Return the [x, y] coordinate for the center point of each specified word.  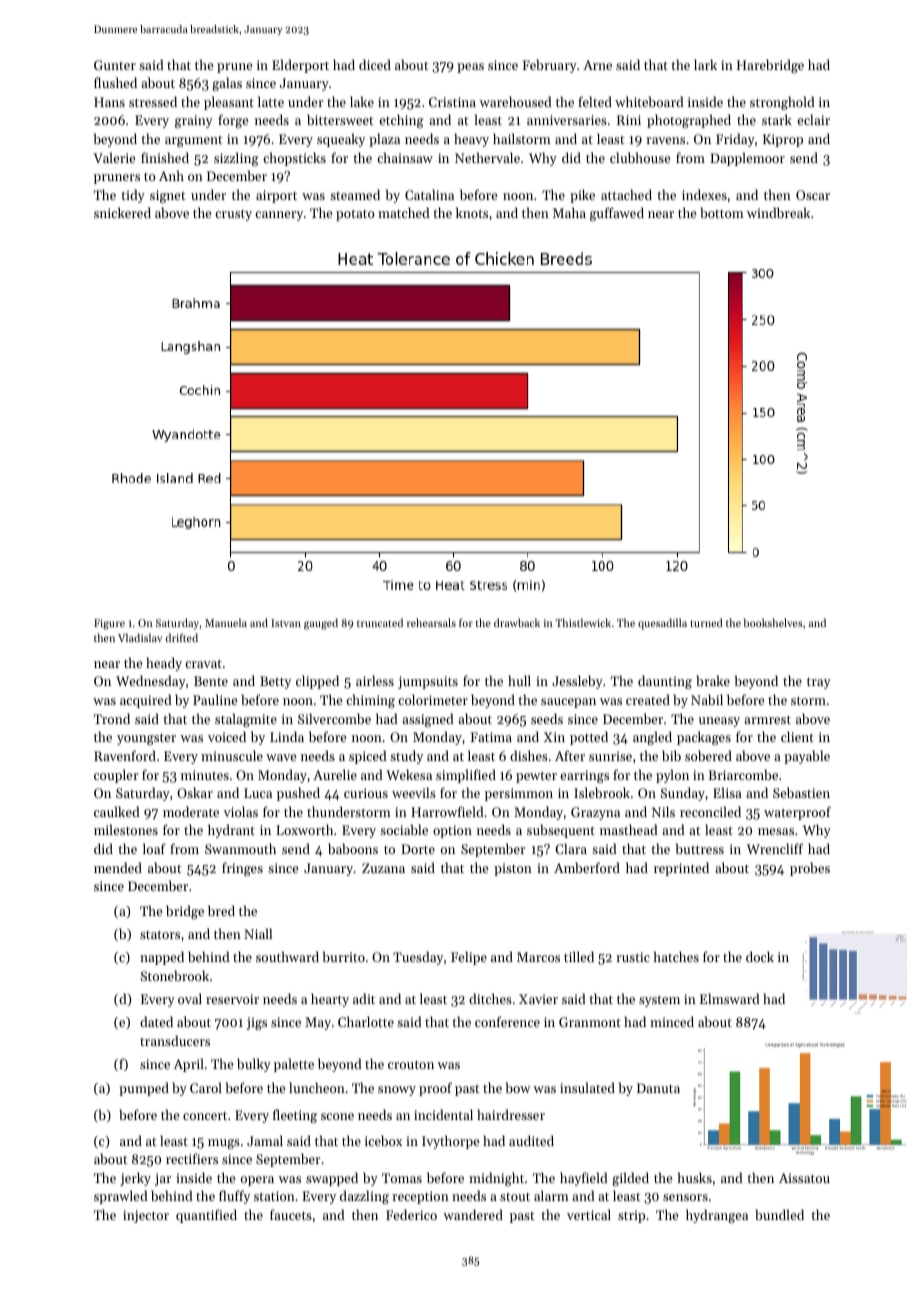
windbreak [778, 212]
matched [404, 212]
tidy [133, 196]
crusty [233, 215]
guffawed [617, 214]
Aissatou [804, 1178]
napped [162, 958]
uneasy [719, 722]
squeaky [341, 140]
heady [164, 664]
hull [519, 680]
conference [507, 1021]
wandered [473, 1214]
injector [146, 1216]
